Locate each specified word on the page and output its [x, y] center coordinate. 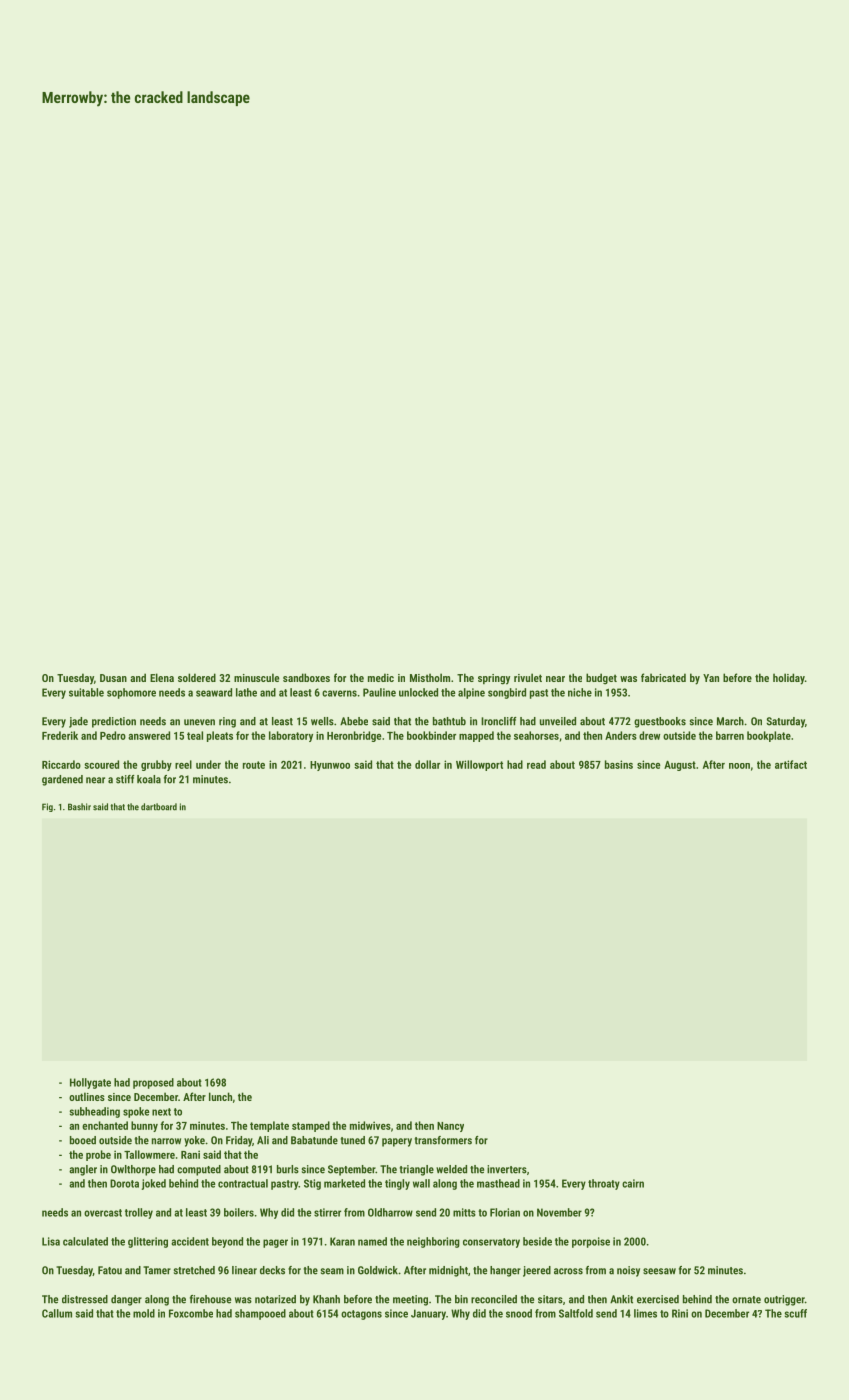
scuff [796, 1313]
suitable [86, 692]
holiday [789, 679]
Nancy [450, 1127]
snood [519, 1313]
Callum [57, 1313]
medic [381, 677]
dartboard [159, 807]
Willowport [479, 765]
